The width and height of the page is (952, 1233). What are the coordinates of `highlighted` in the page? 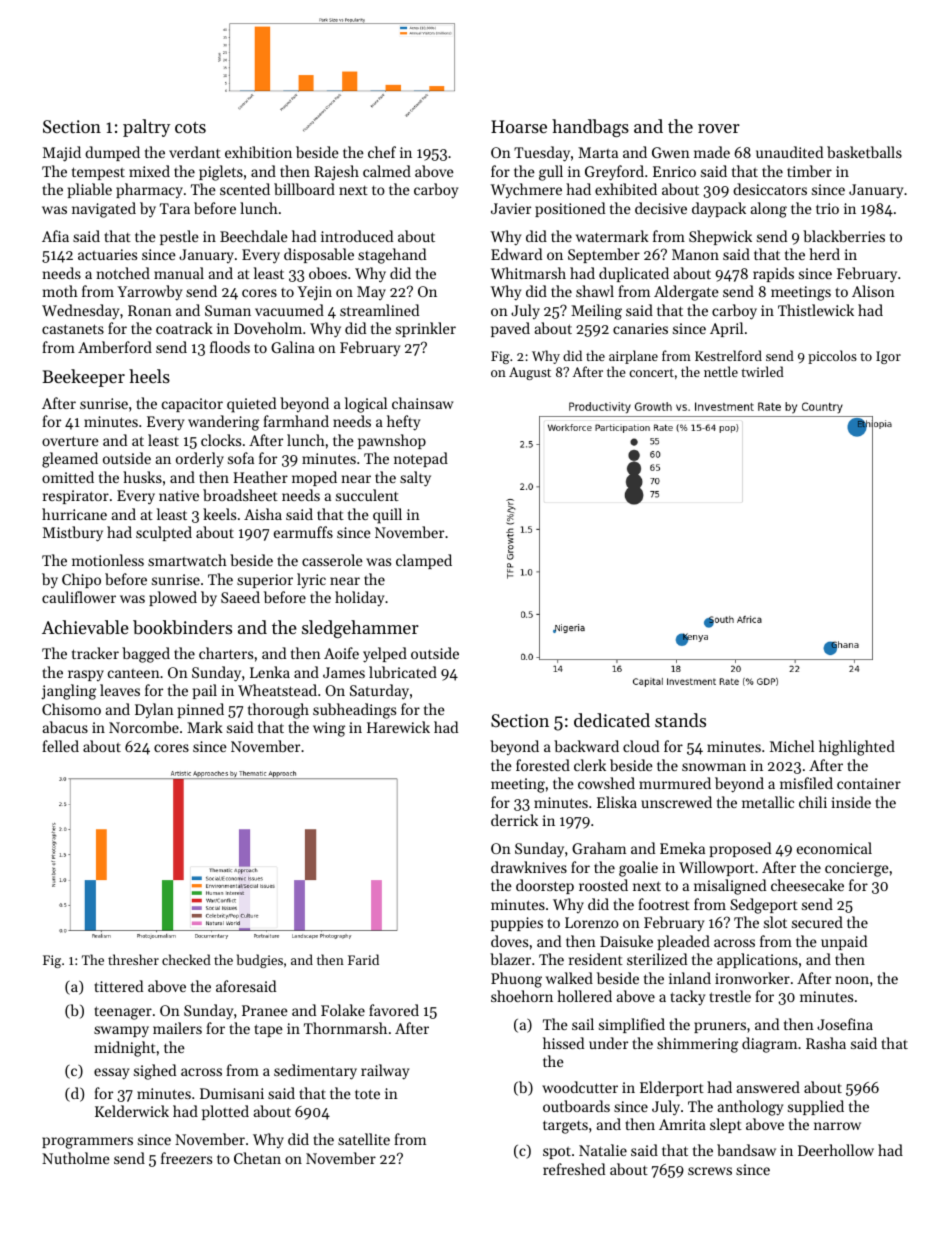 It's located at (857, 748).
